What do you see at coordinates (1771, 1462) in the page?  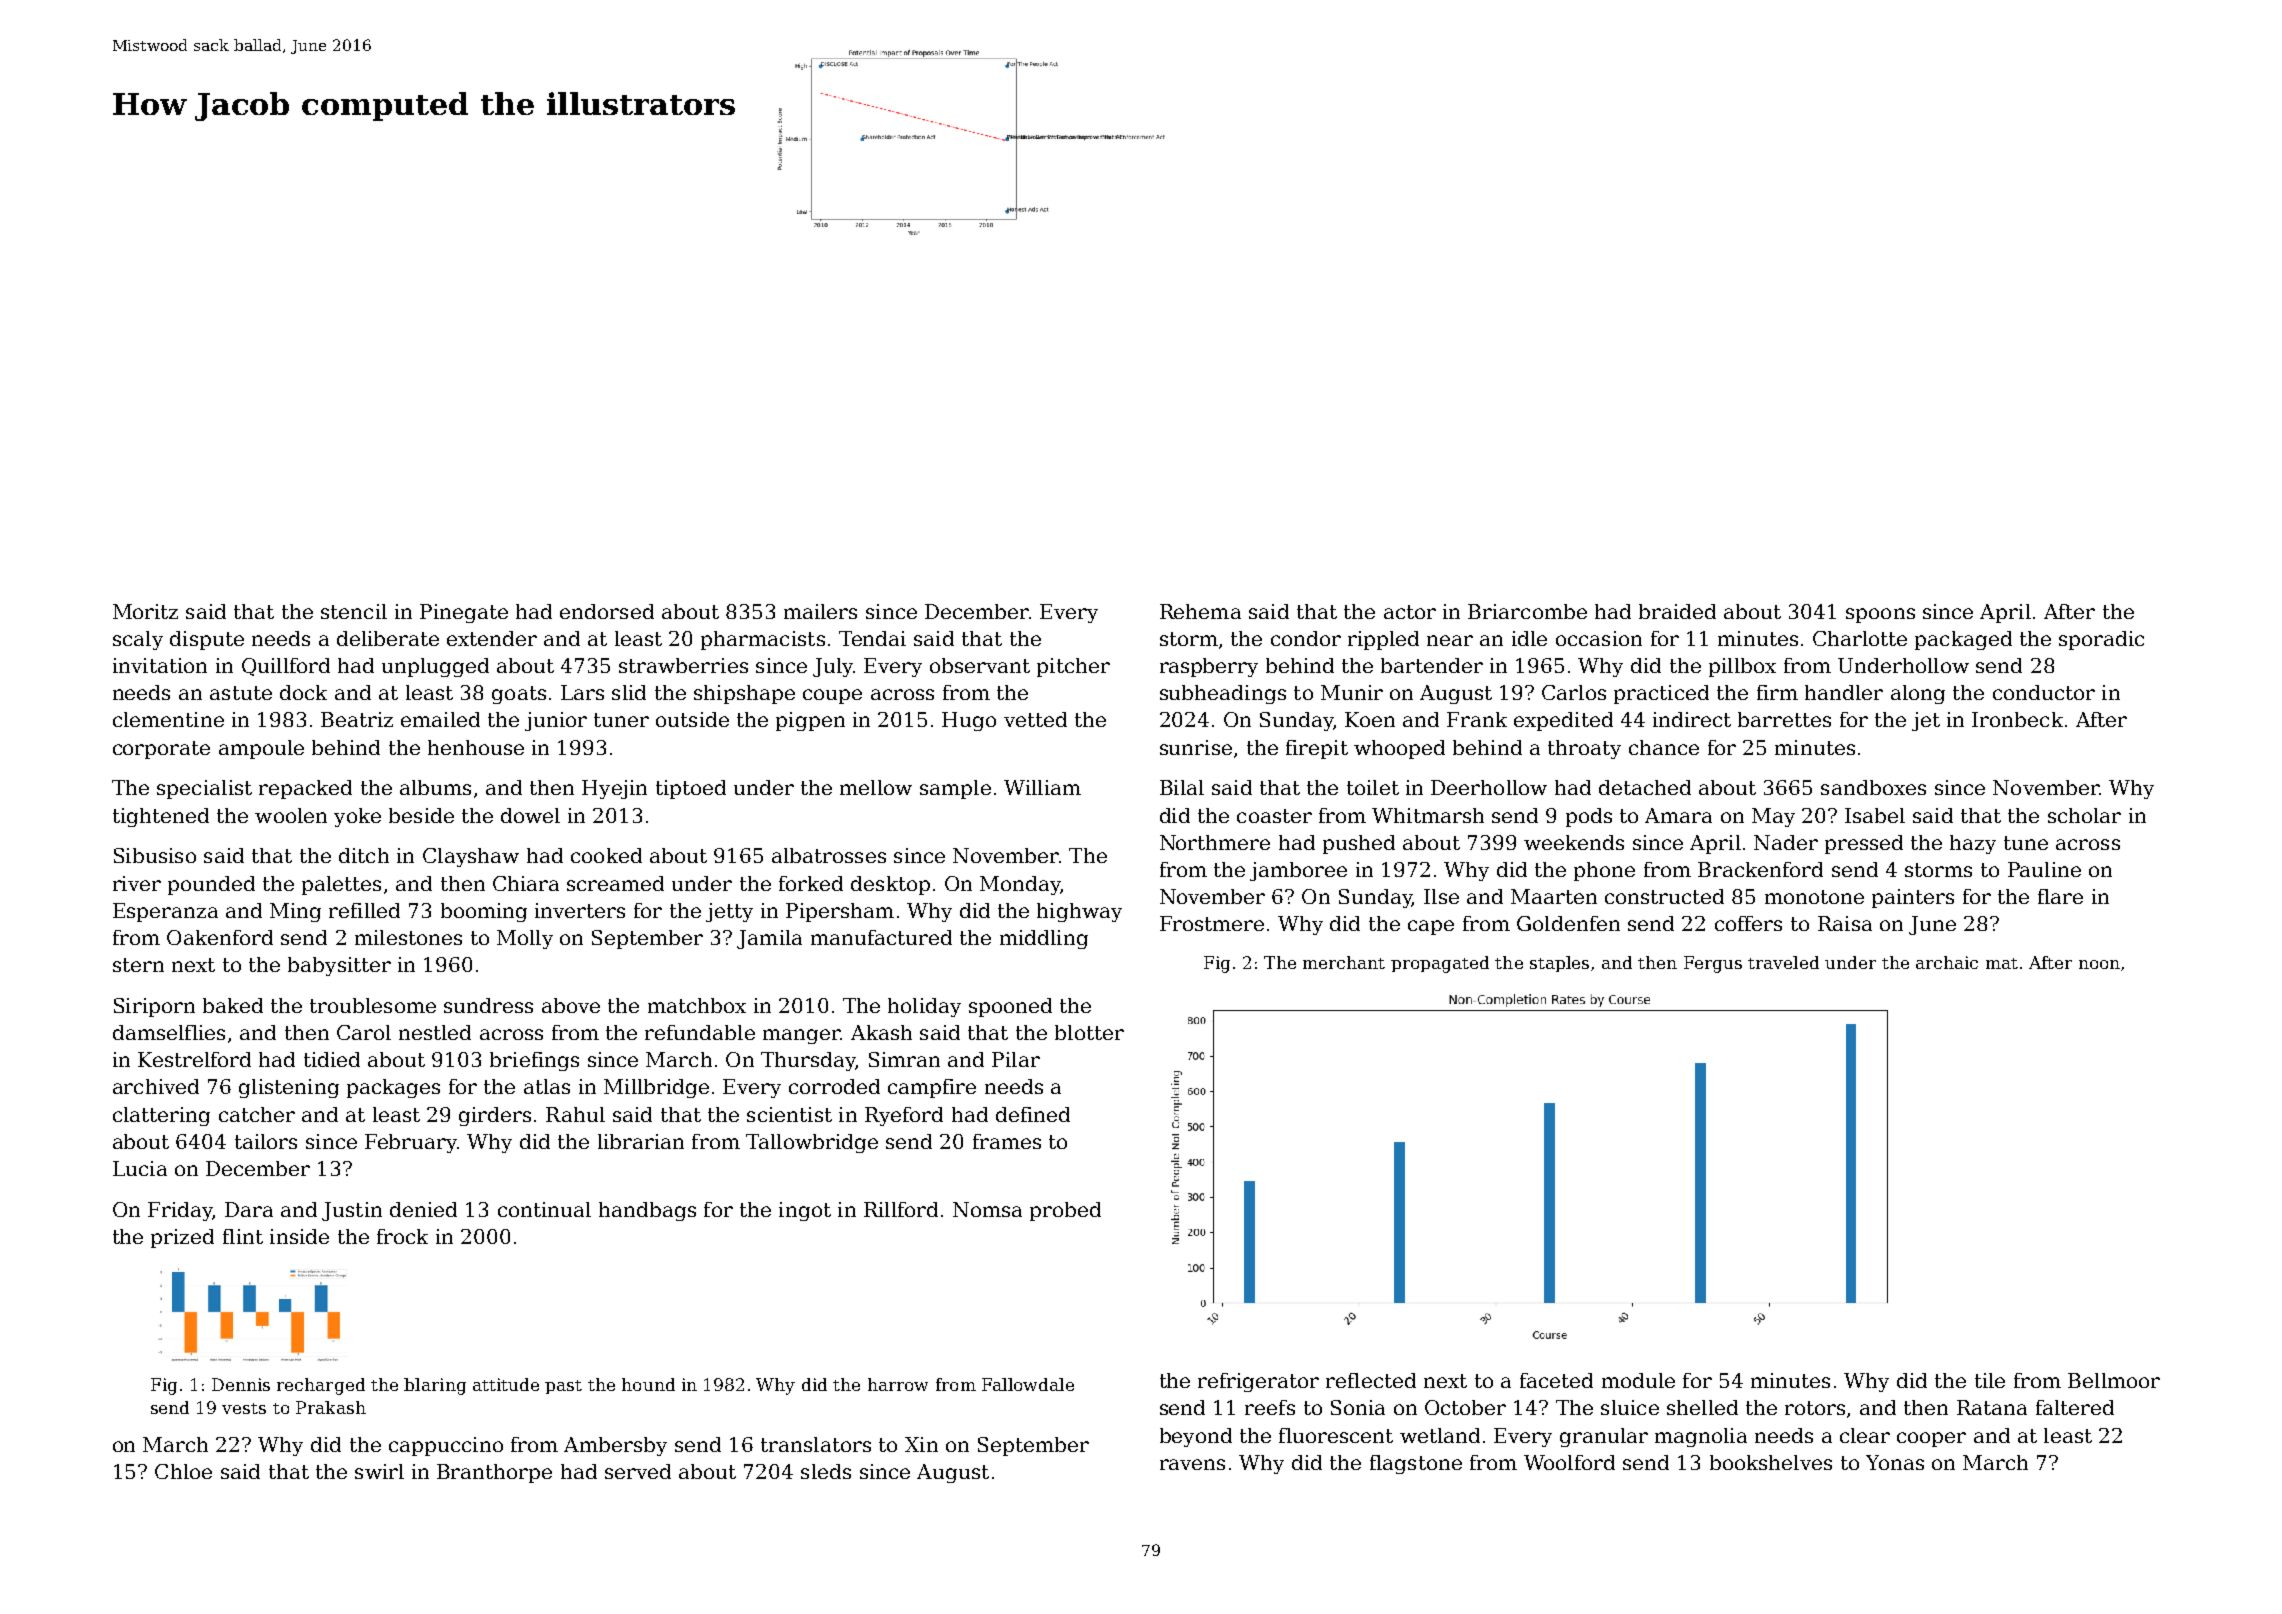 I see `bookshelves` at bounding box center [1771, 1462].
